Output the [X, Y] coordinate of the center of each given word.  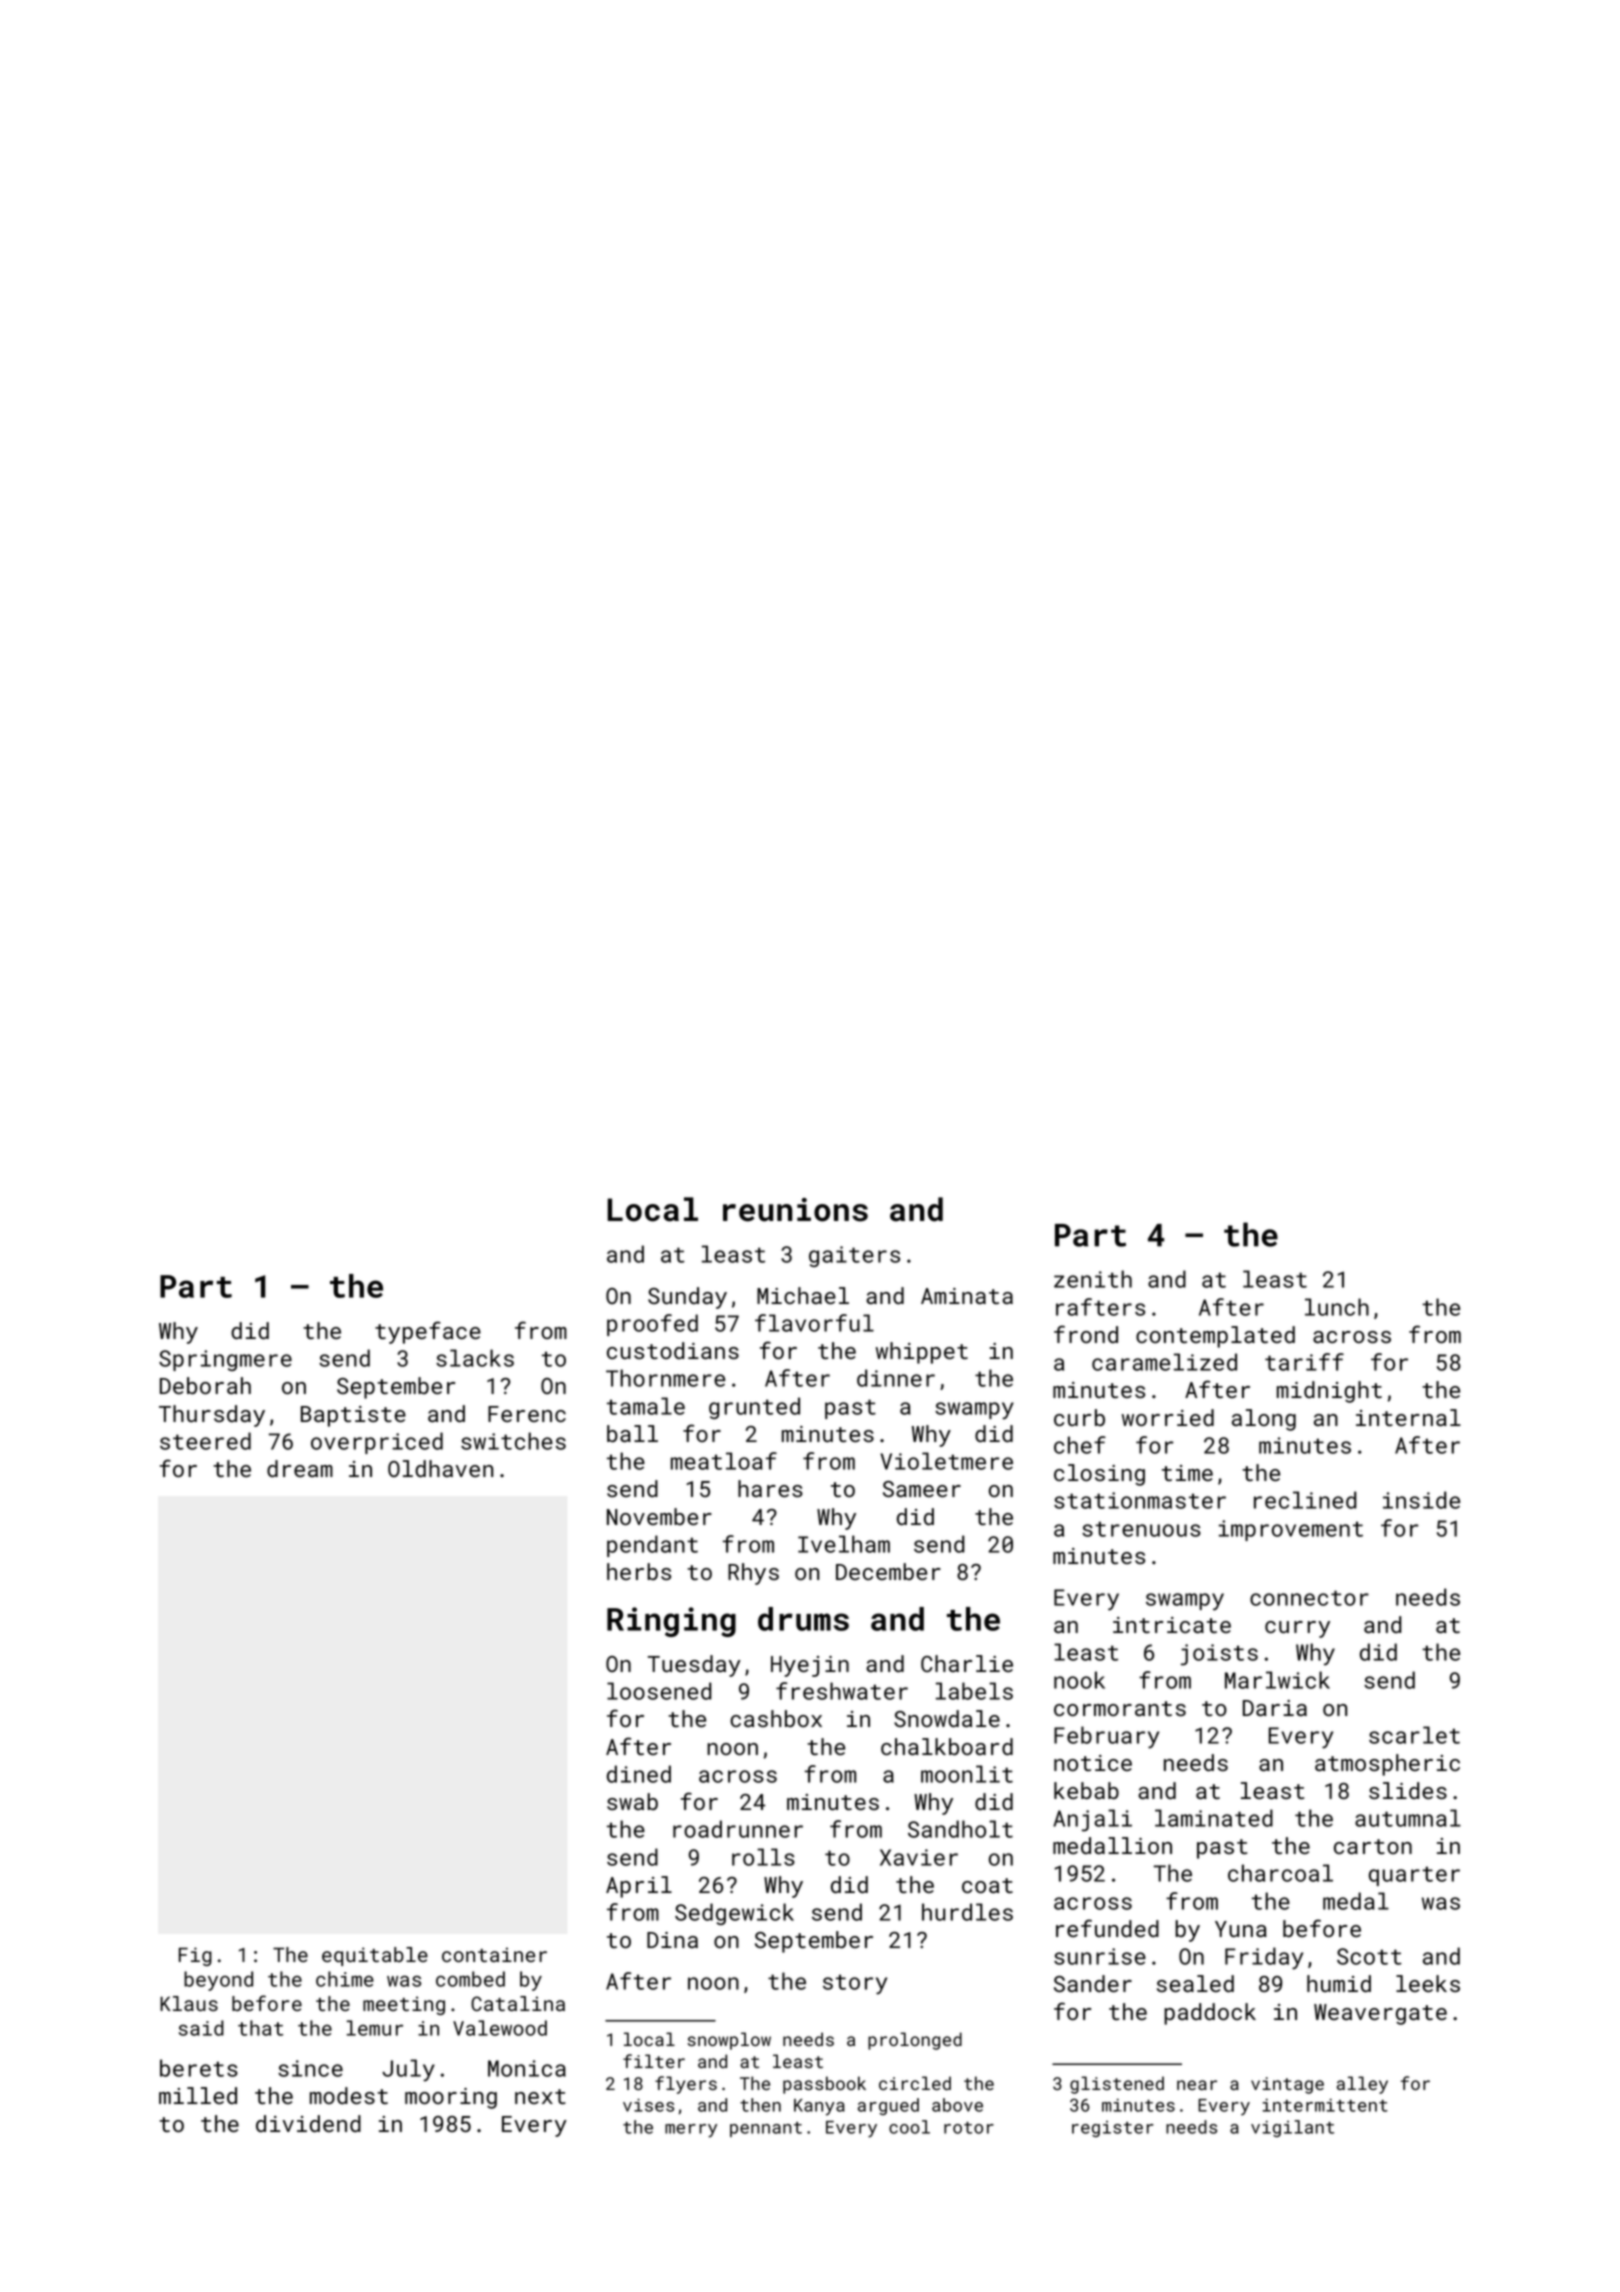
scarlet [1414, 1735]
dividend [308, 2123]
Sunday [687, 1298]
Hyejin [810, 1666]
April [639, 1887]
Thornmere [665, 1378]
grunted [754, 1408]
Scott [1369, 1956]
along [1264, 1420]
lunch [1337, 1307]
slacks [475, 1358]
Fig [195, 1956]
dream [300, 1468]
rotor [969, 2128]
